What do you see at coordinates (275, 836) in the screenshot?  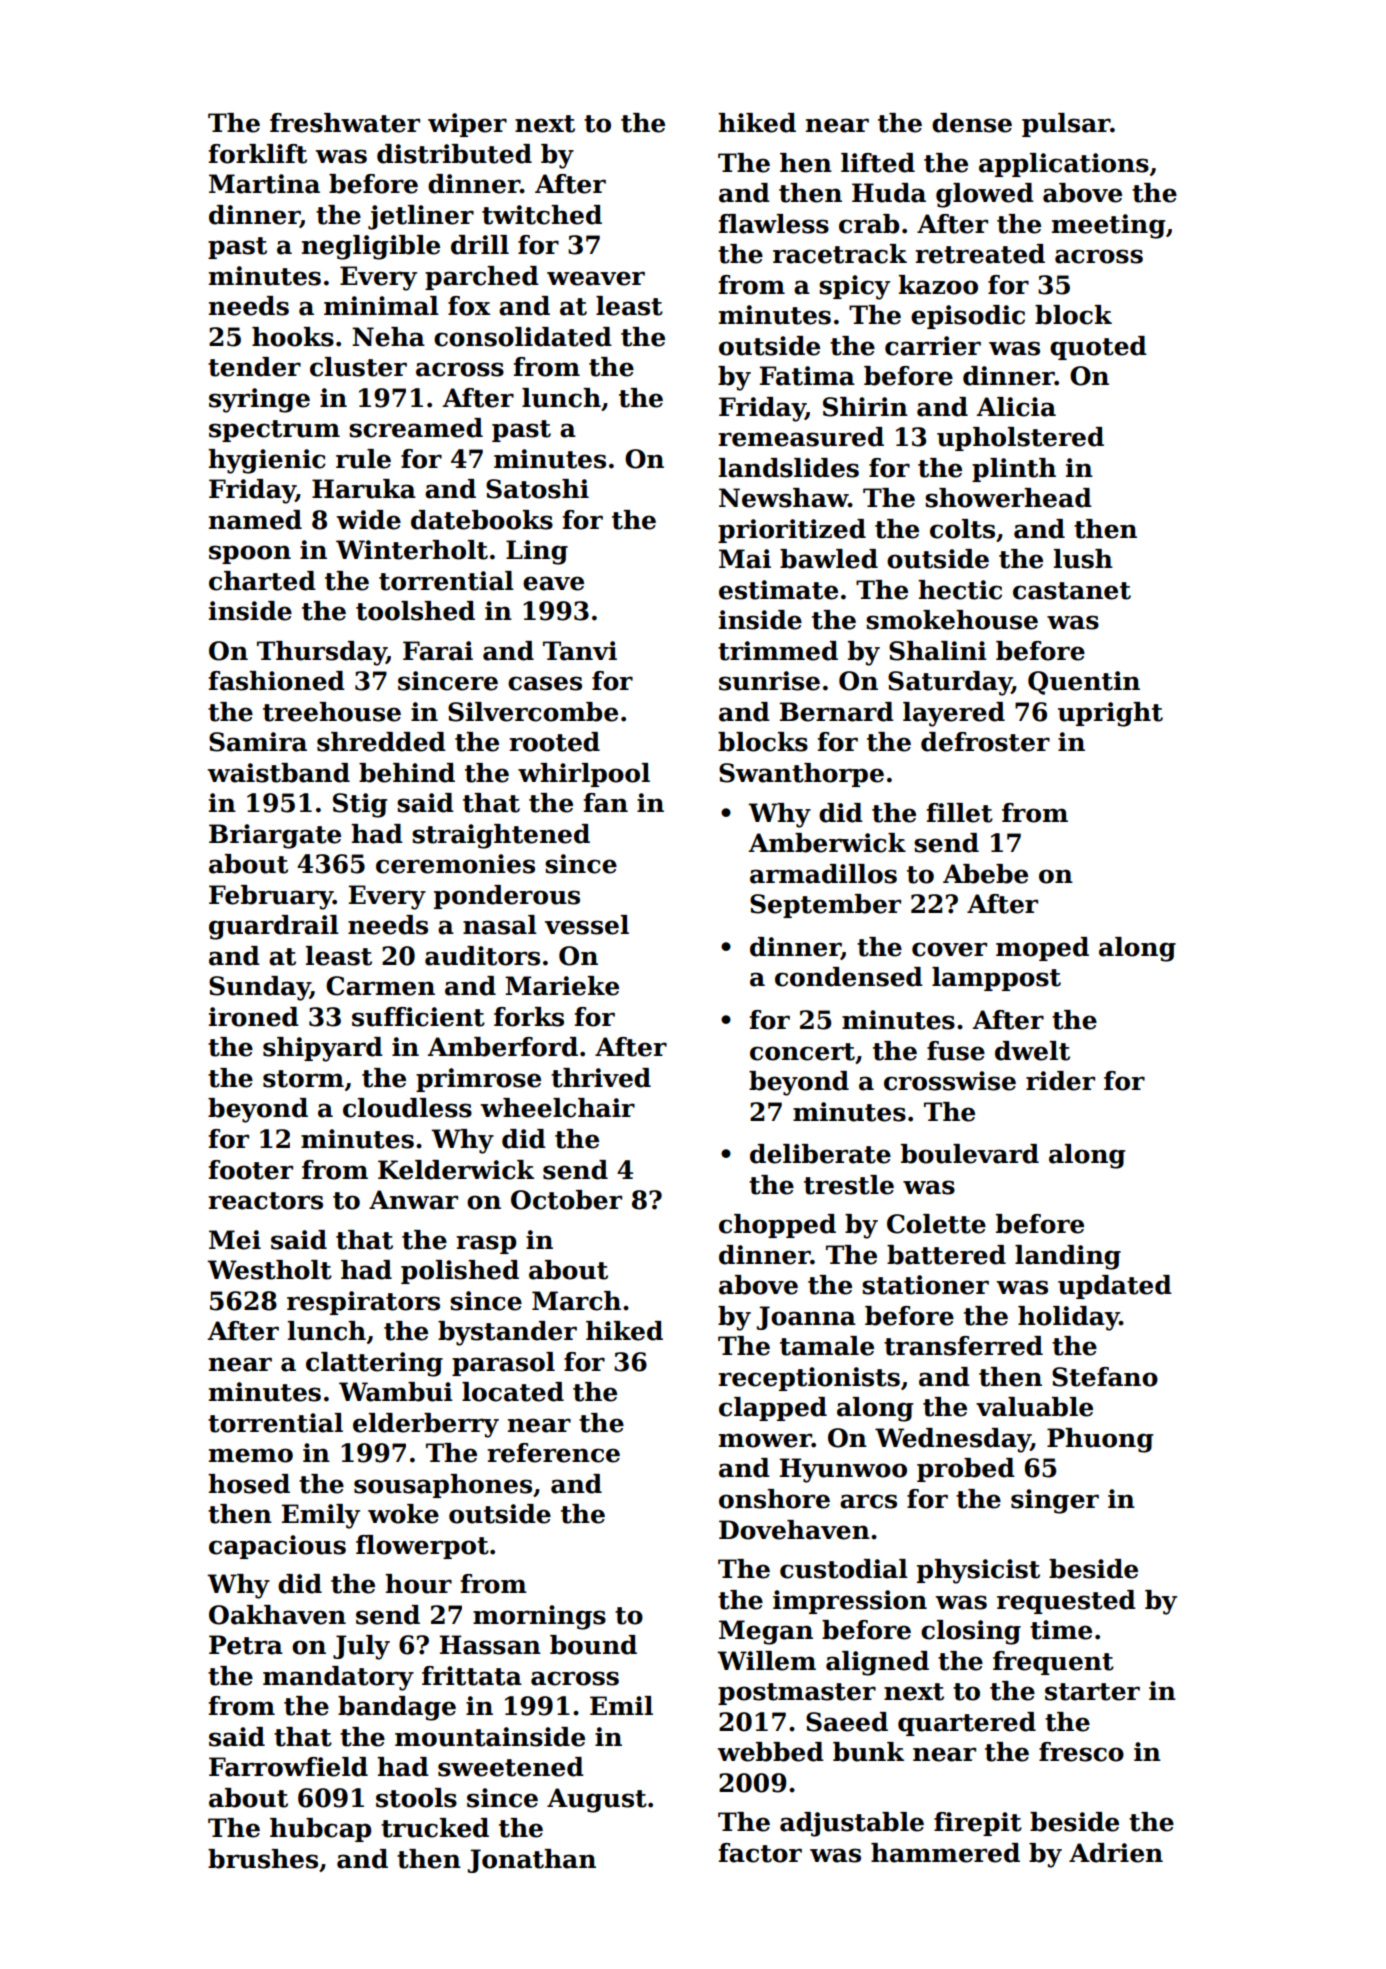 I see `Briargate` at bounding box center [275, 836].
